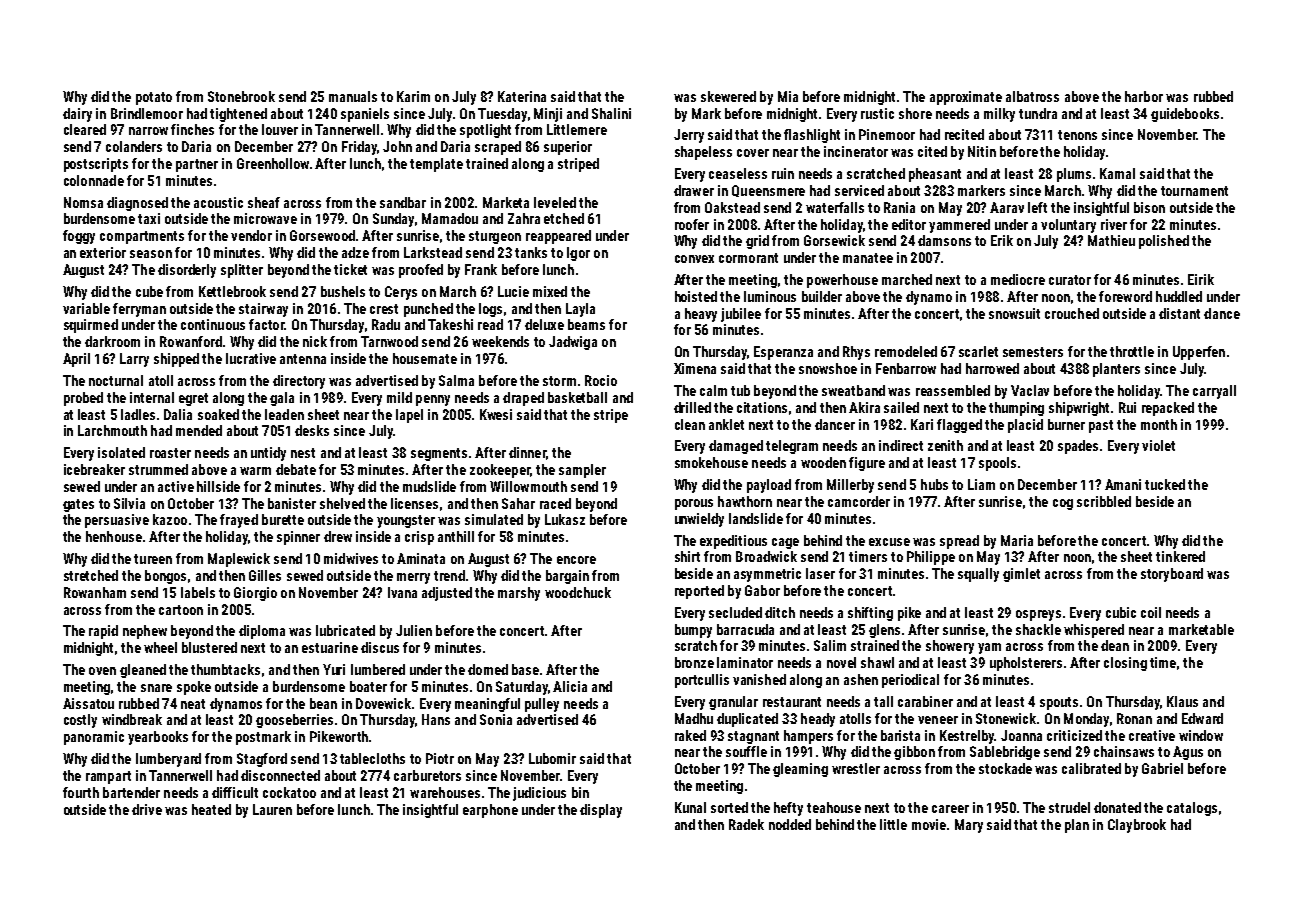 The width and height of the screenshot is (1308, 924). Describe the element at coordinates (1179, 296) in the screenshot. I see `huddled` at that location.
